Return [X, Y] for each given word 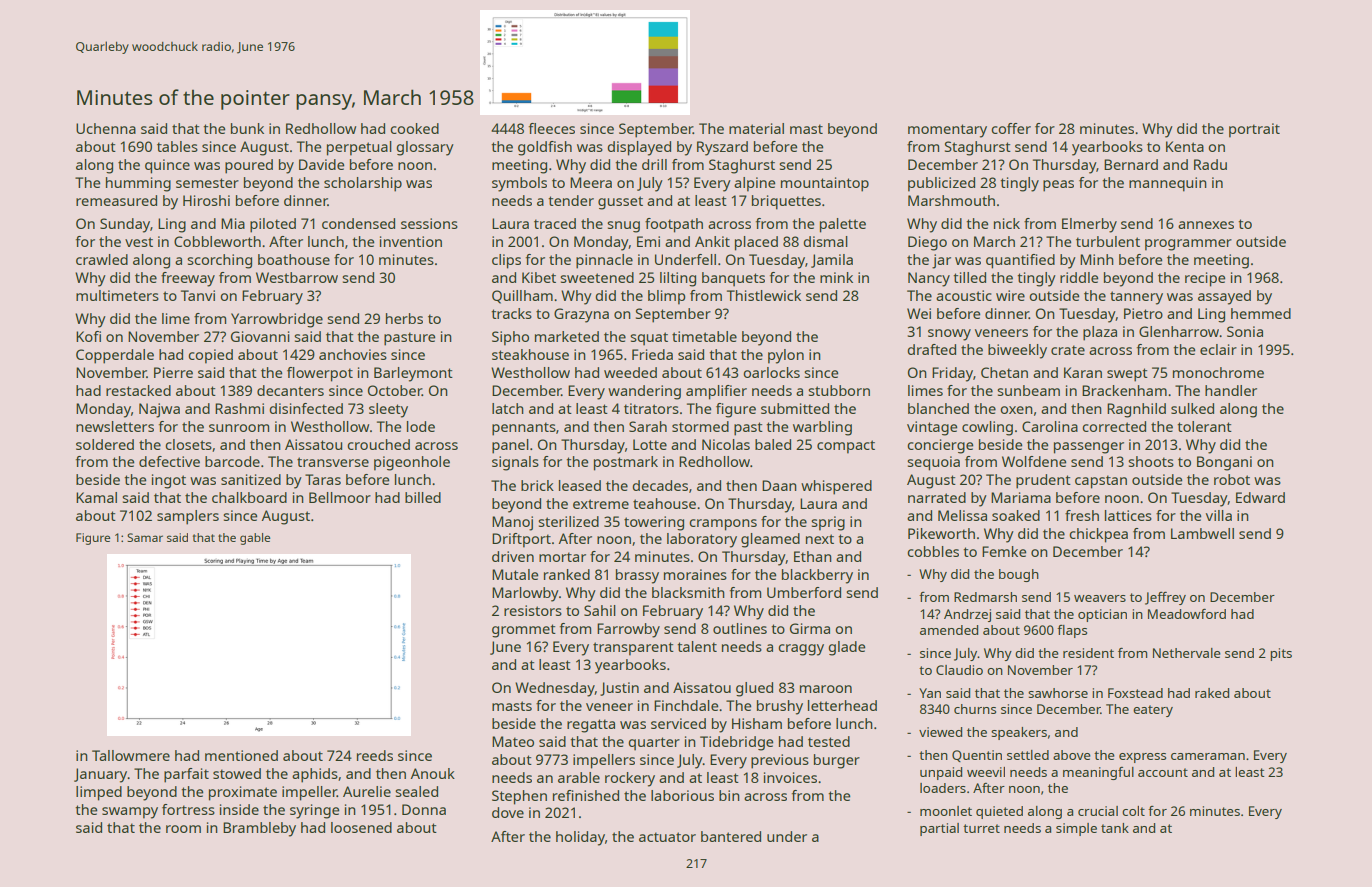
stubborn [839, 390]
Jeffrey [1165, 598]
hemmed [1261, 313]
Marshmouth [951, 200]
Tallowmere [131, 755]
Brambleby [259, 829]
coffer [1011, 128]
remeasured [116, 200]
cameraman [1208, 756]
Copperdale [115, 356]
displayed [639, 148]
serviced [678, 723]
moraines [695, 574]
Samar [145, 537]
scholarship [363, 184]
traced [555, 223]
